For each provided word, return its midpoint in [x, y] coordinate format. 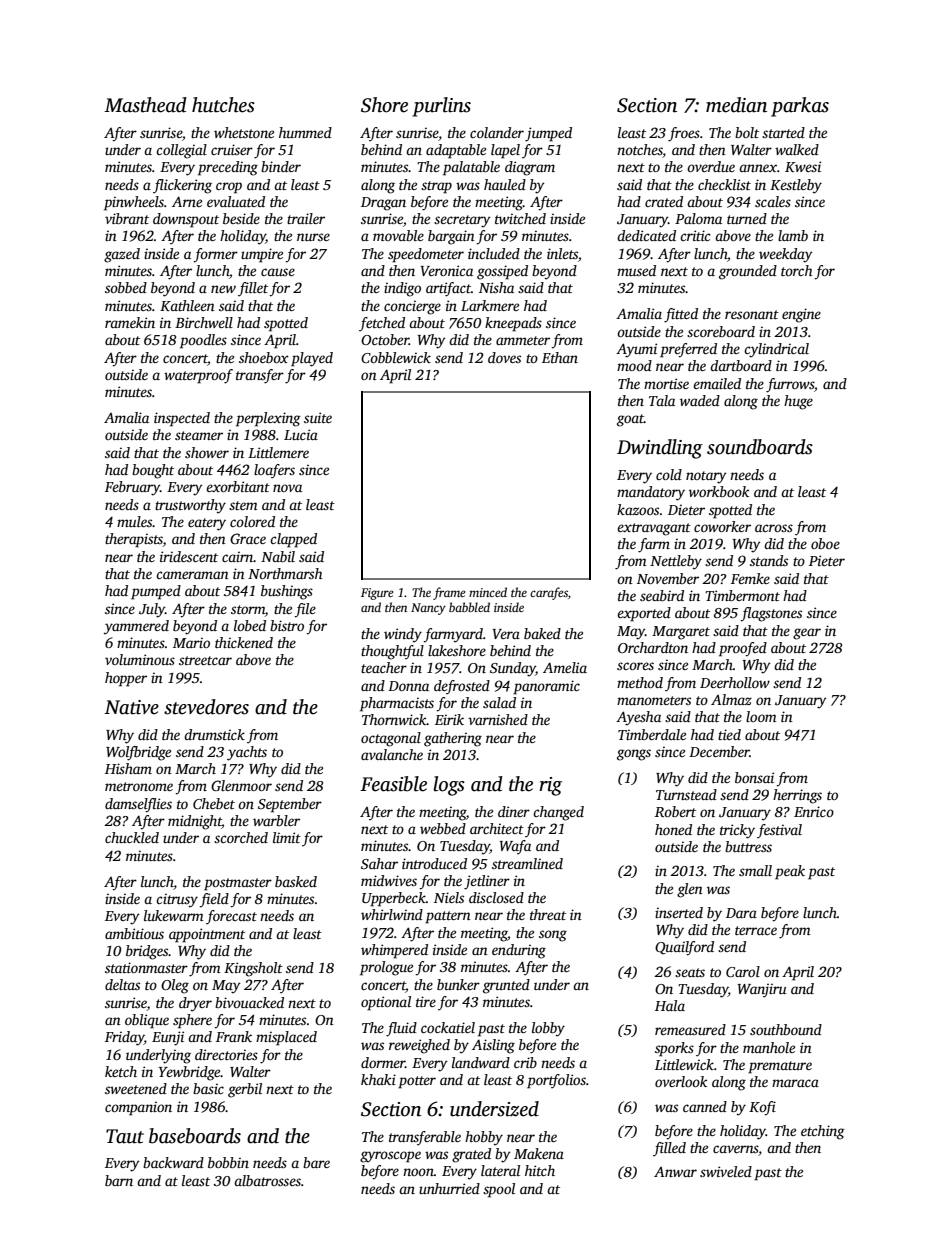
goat [630, 420]
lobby [548, 1029]
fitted [681, 315]
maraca [795, 1083]
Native [131, 707]
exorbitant [238, 486]
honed [673, 829]
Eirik [449, 719]
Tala [662, 400]
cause [278, 272]
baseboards [195, 1136]
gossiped [502, 272]
